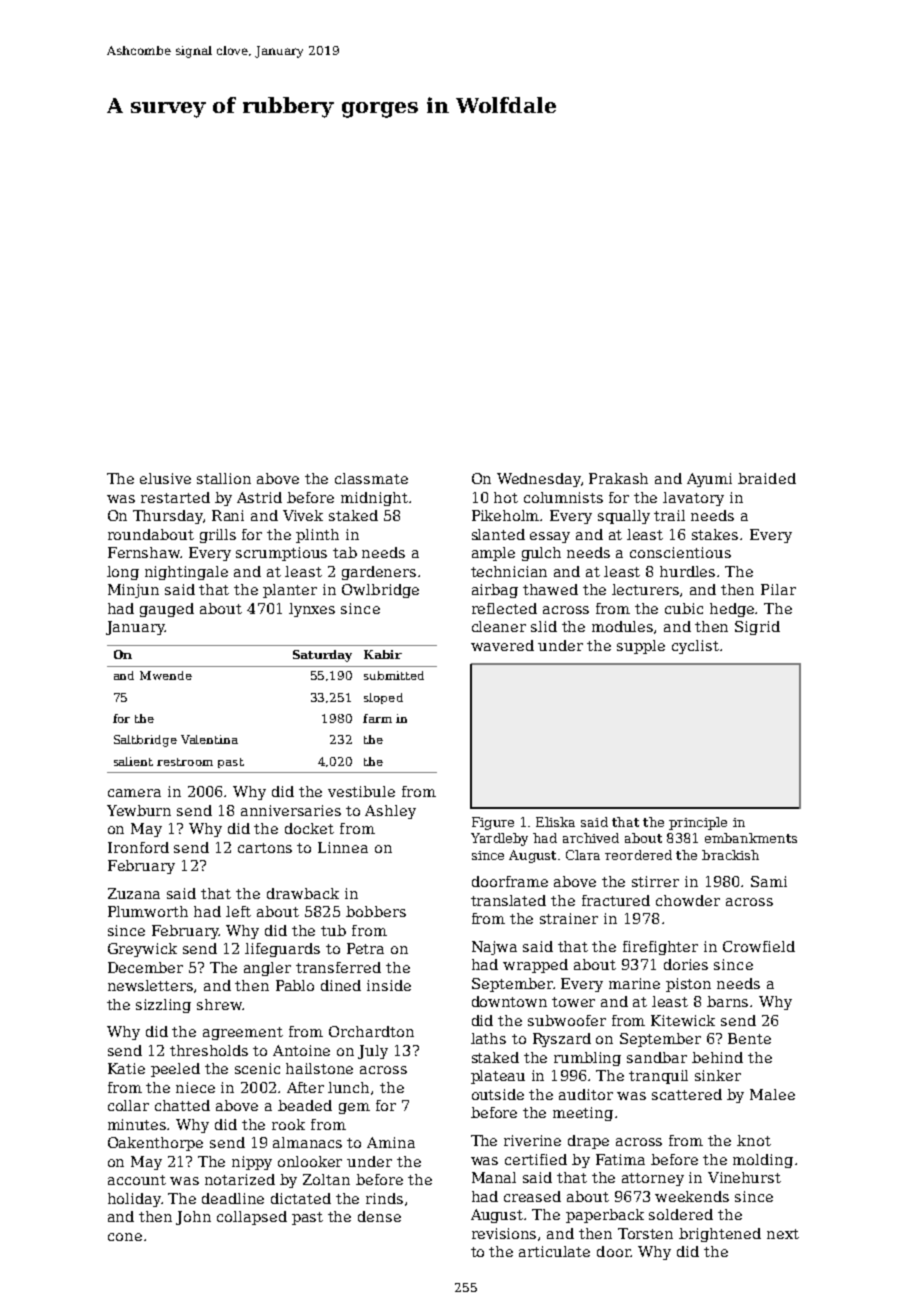  I want to click on Pikeholm, so click(506, 515).
